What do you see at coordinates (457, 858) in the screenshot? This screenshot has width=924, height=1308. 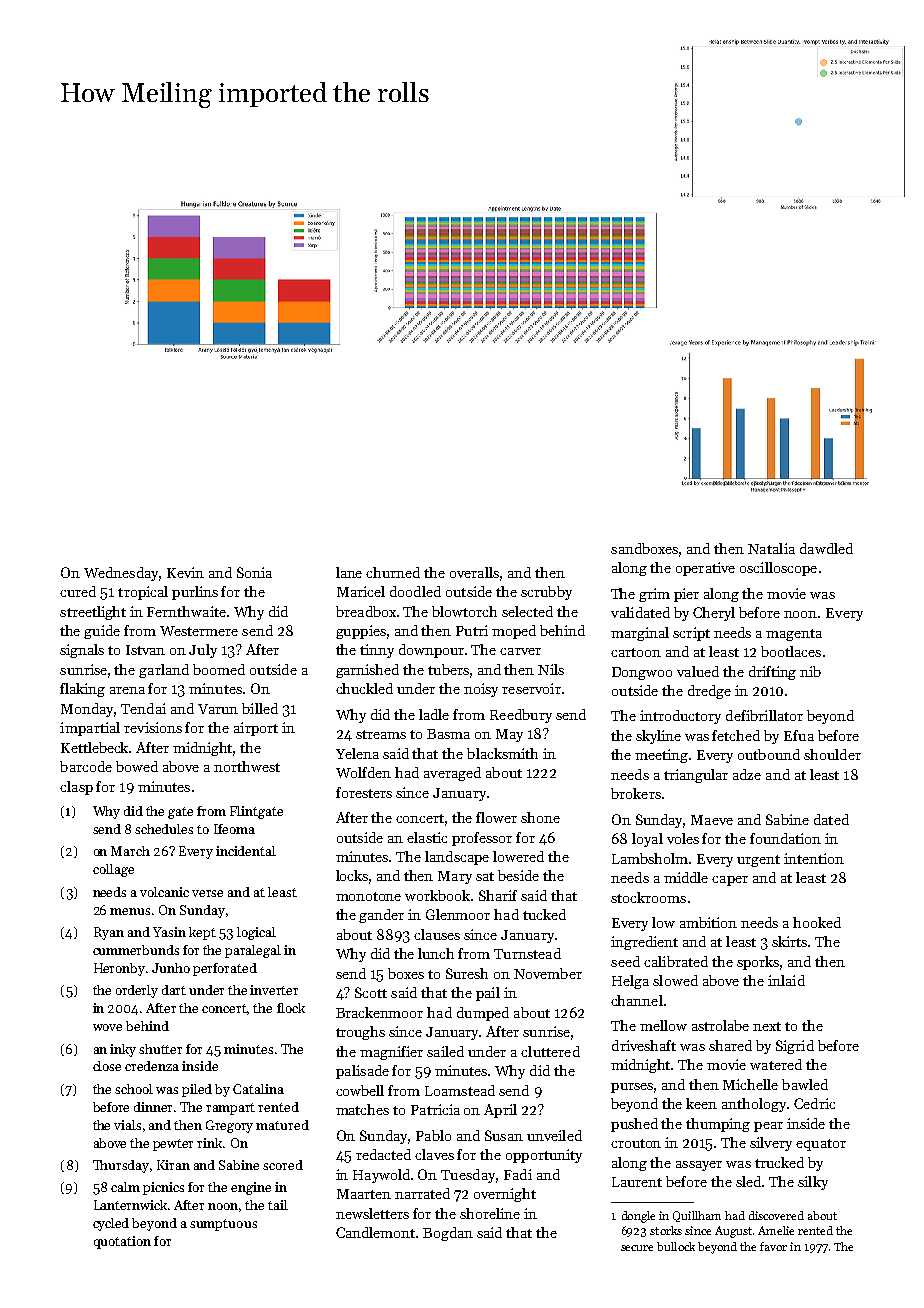 I see `landscape` at bounding box center [457, 858].
